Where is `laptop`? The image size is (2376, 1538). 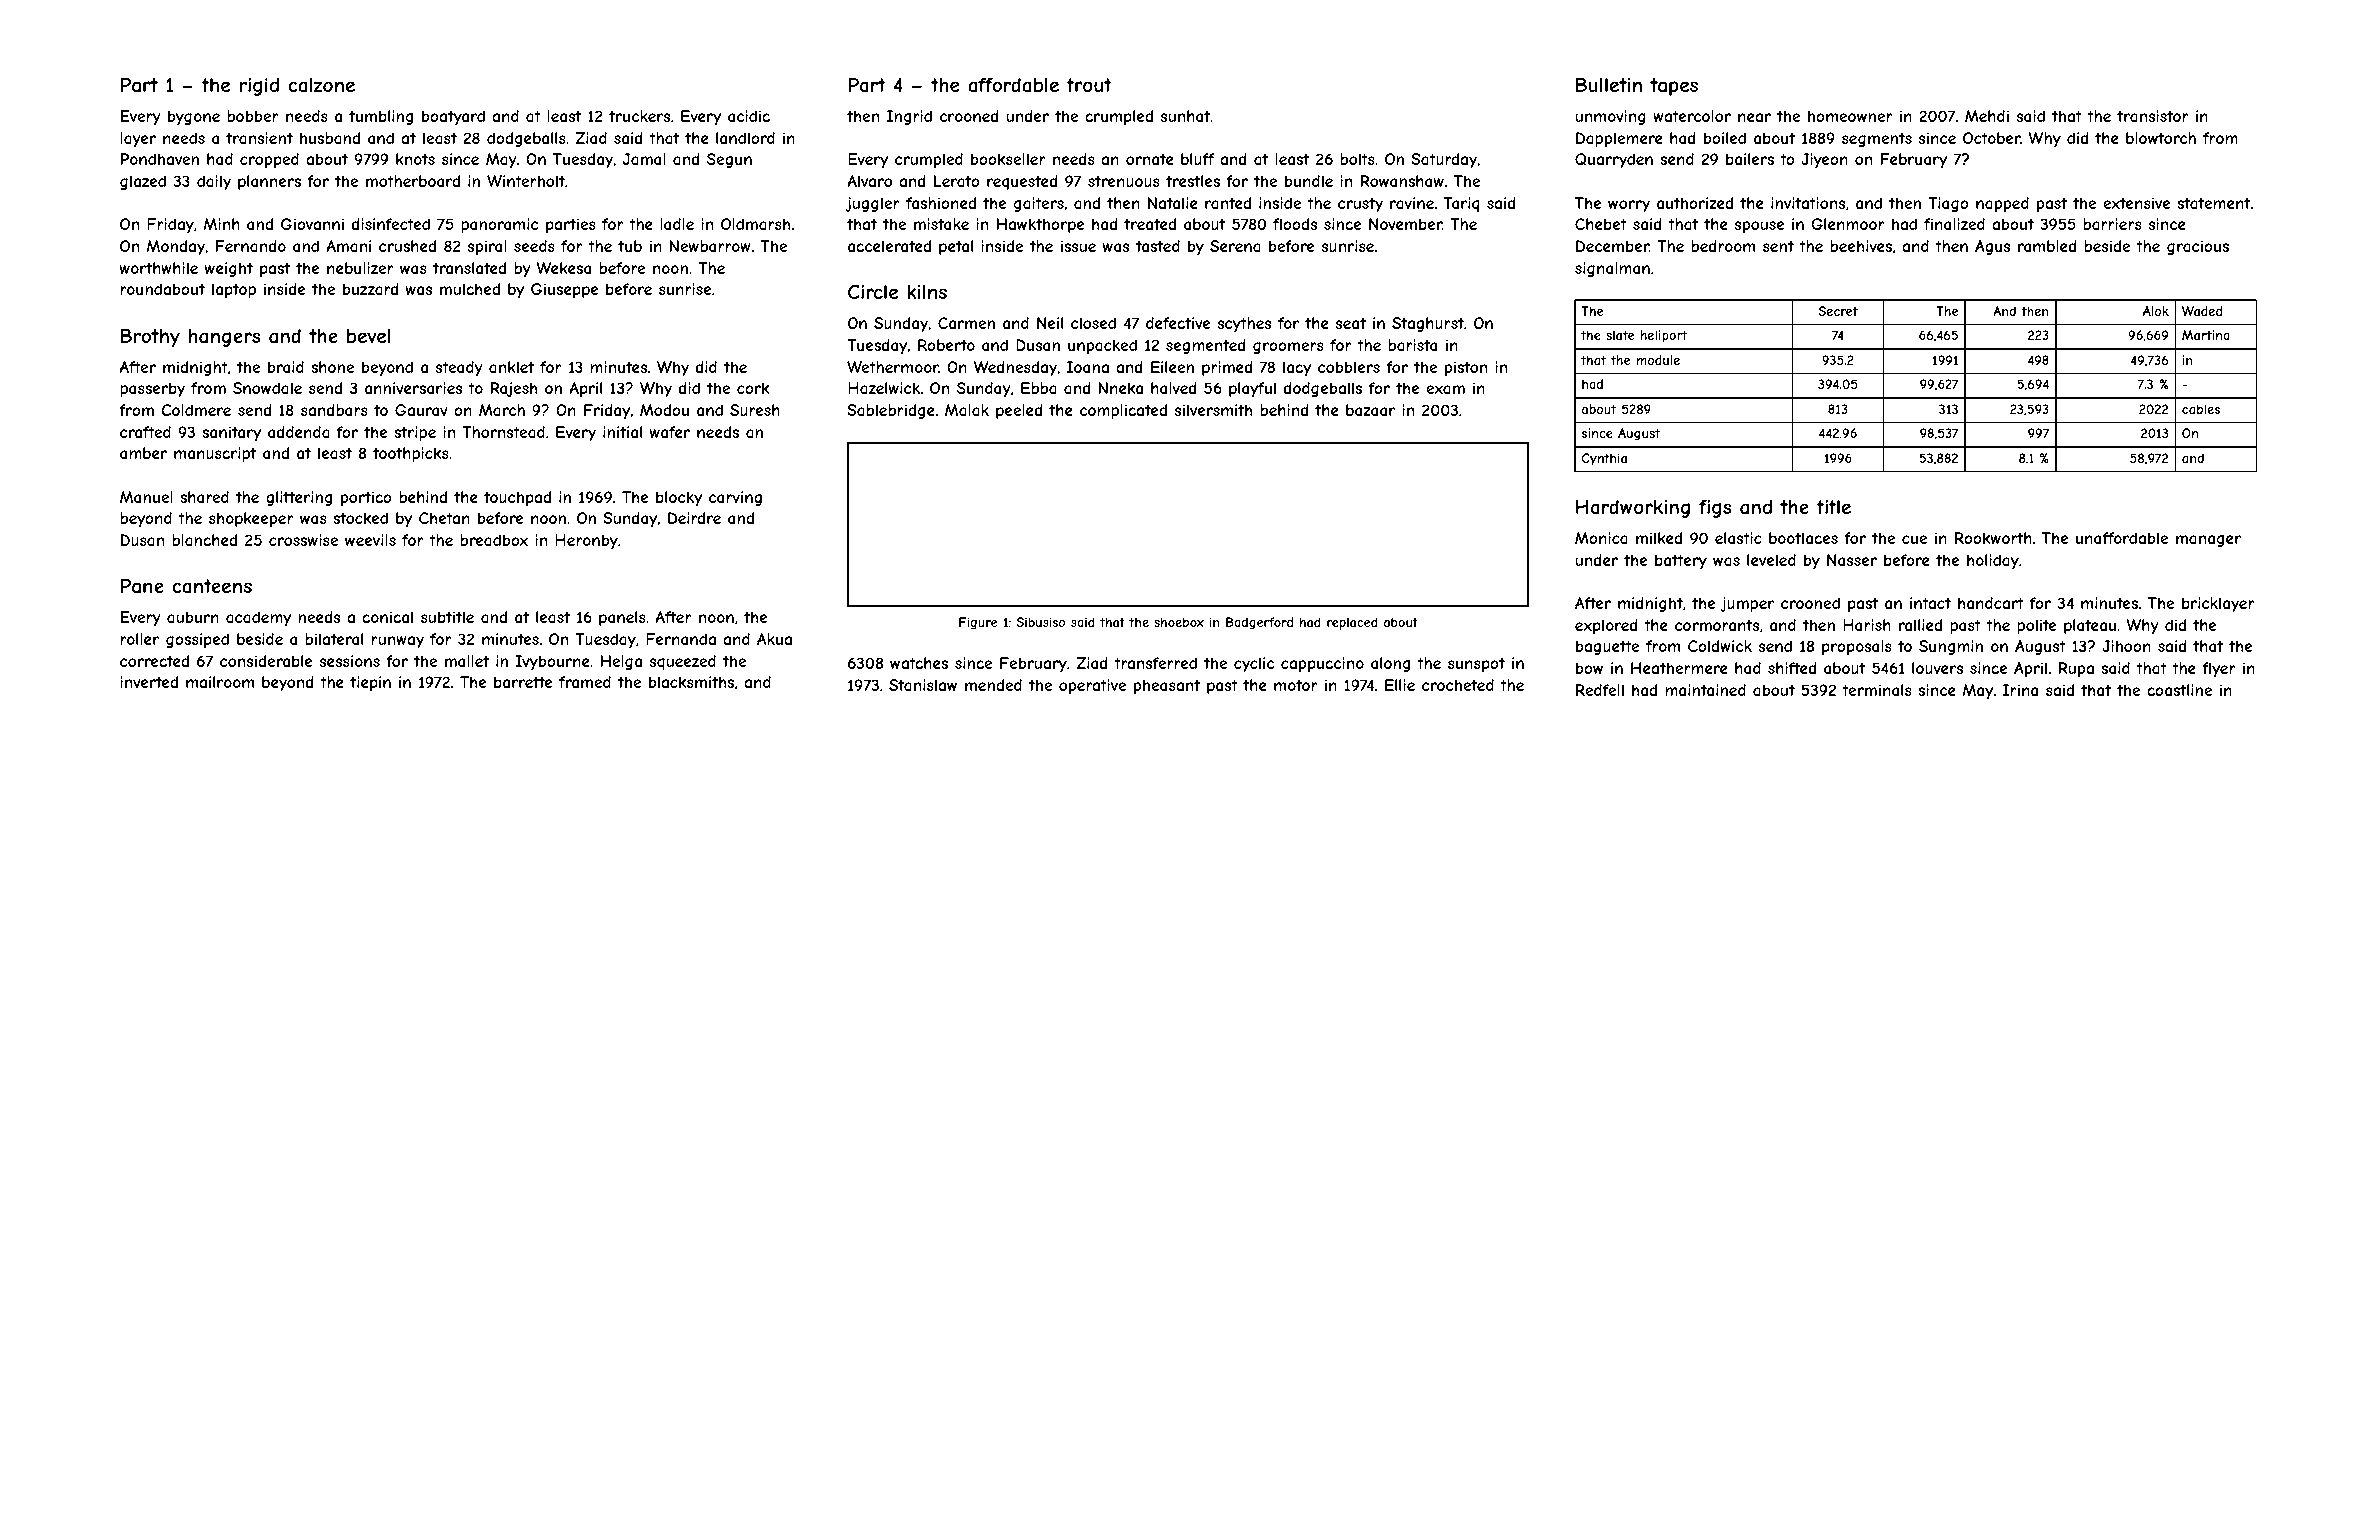
laptop is located at coordinates (234, 290).
